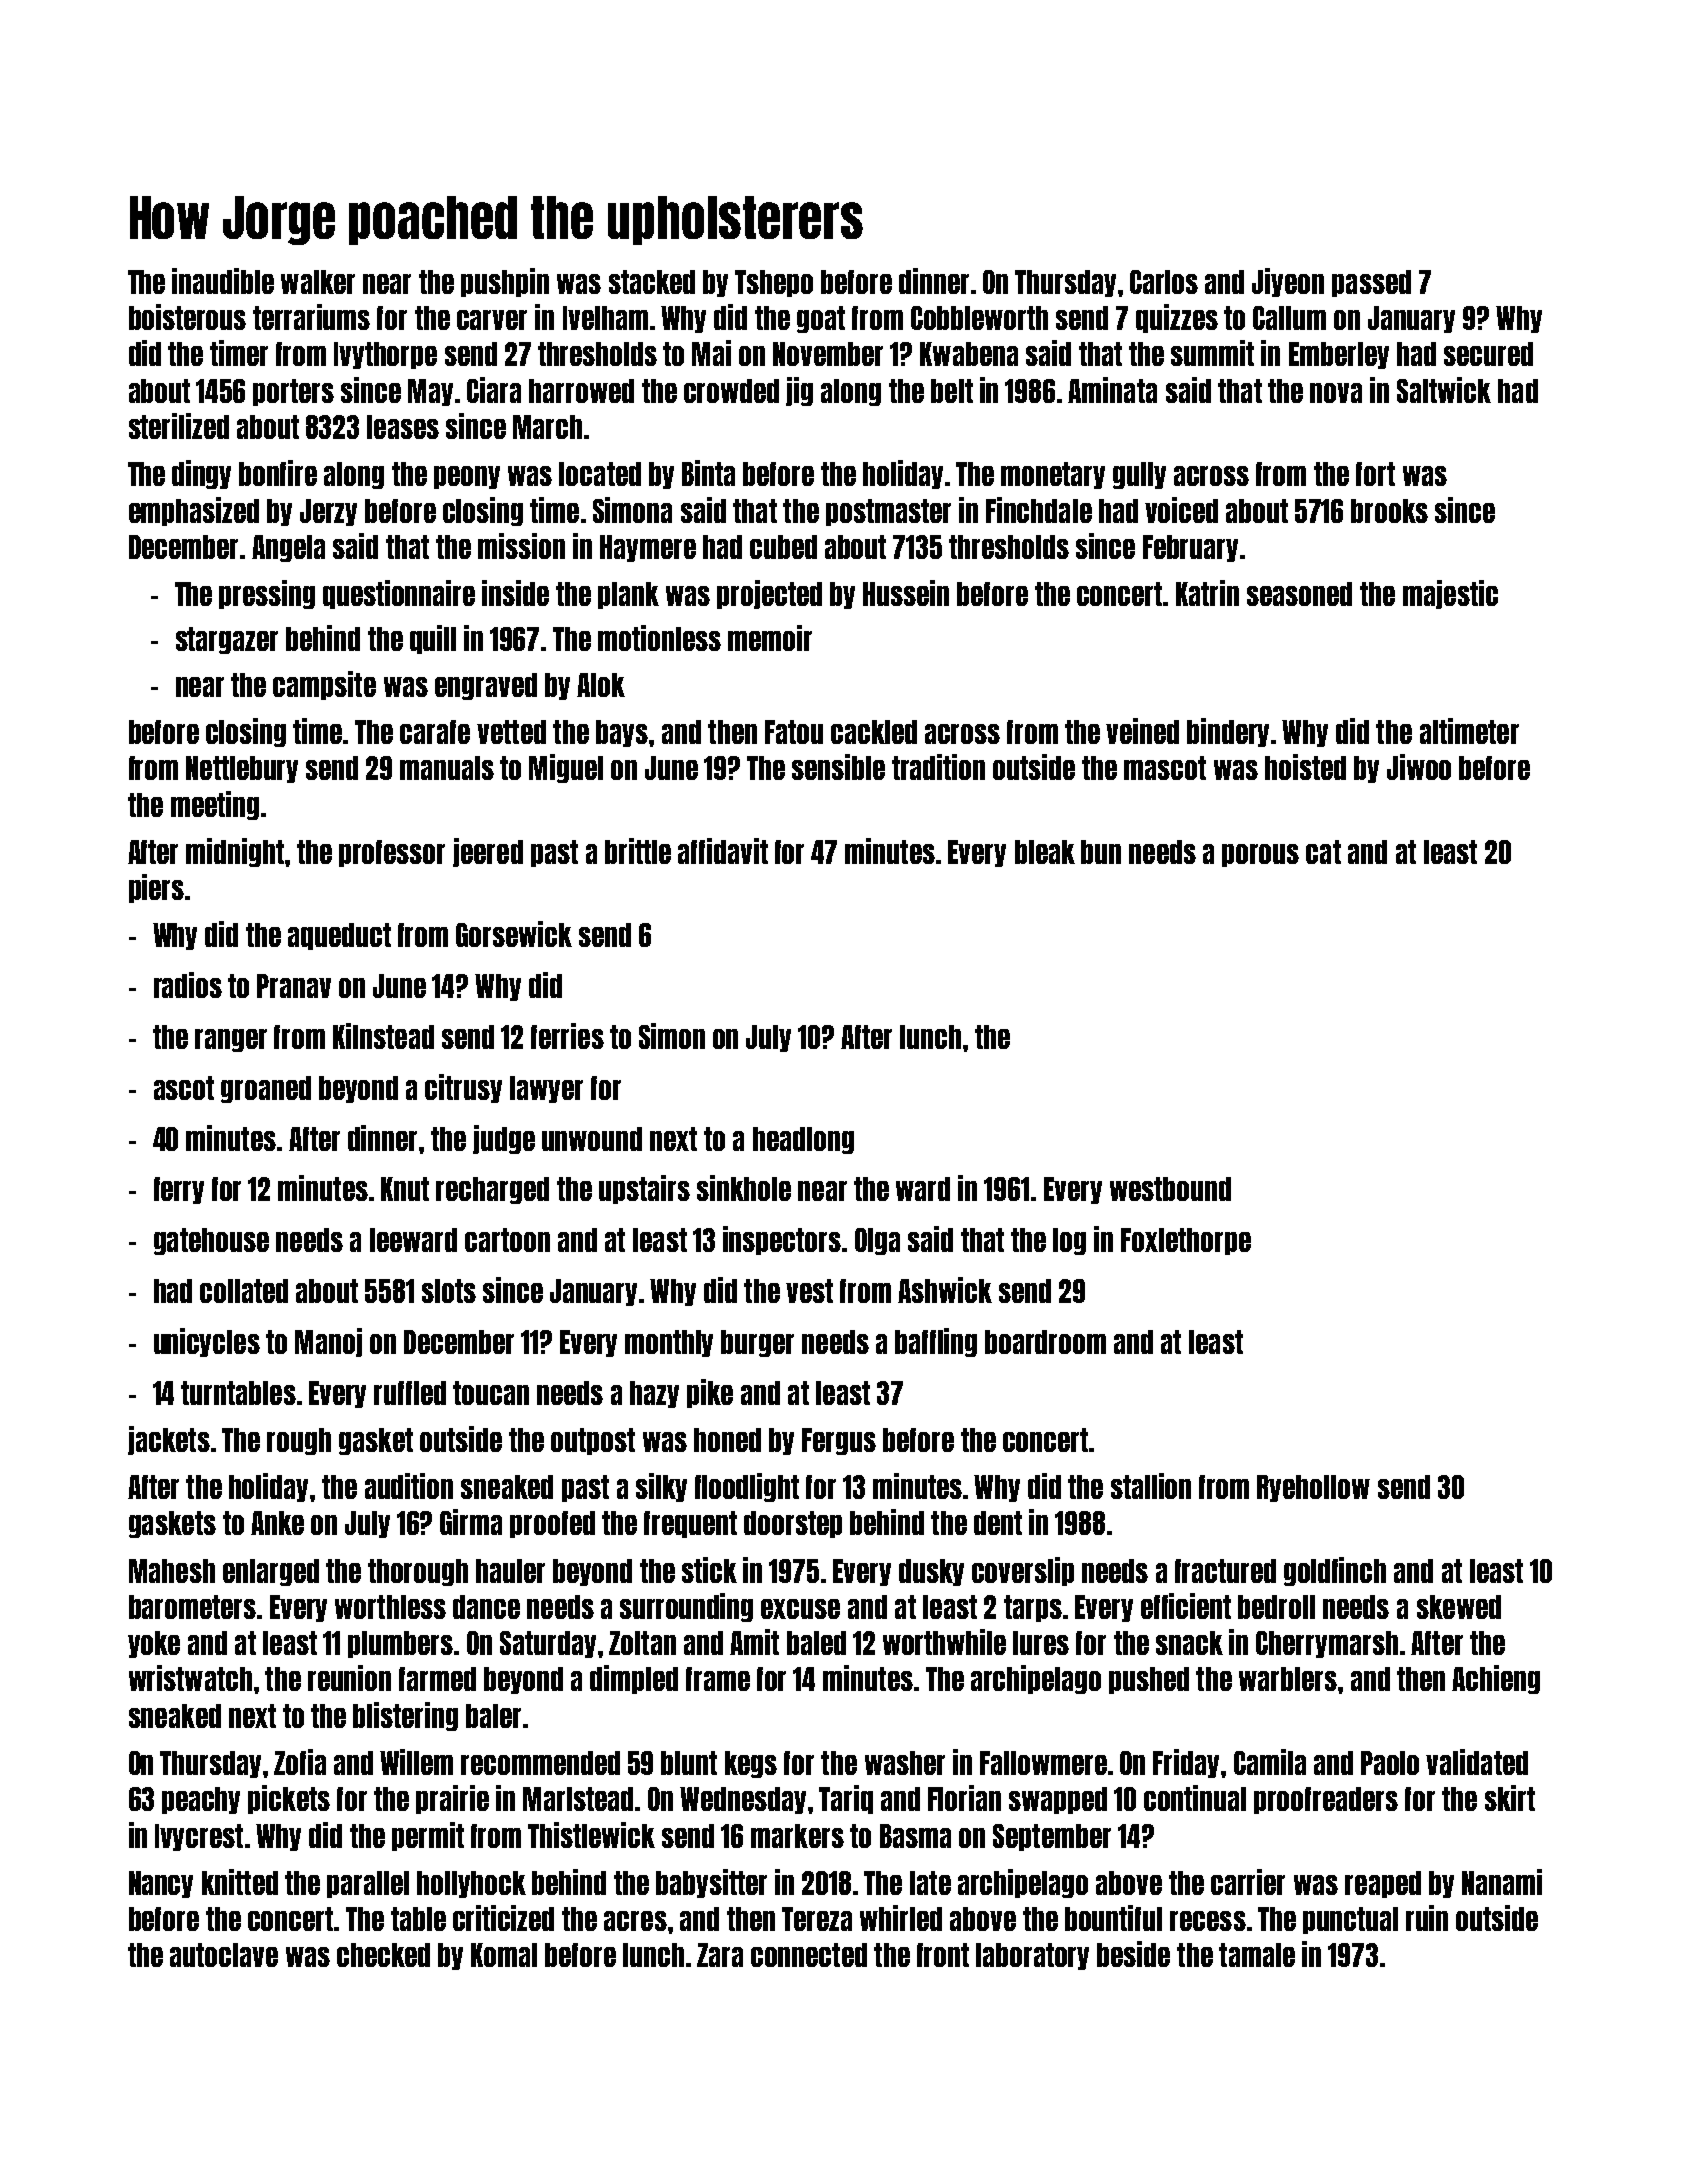  I want to click on wristwatch, so click(190, 1678).
